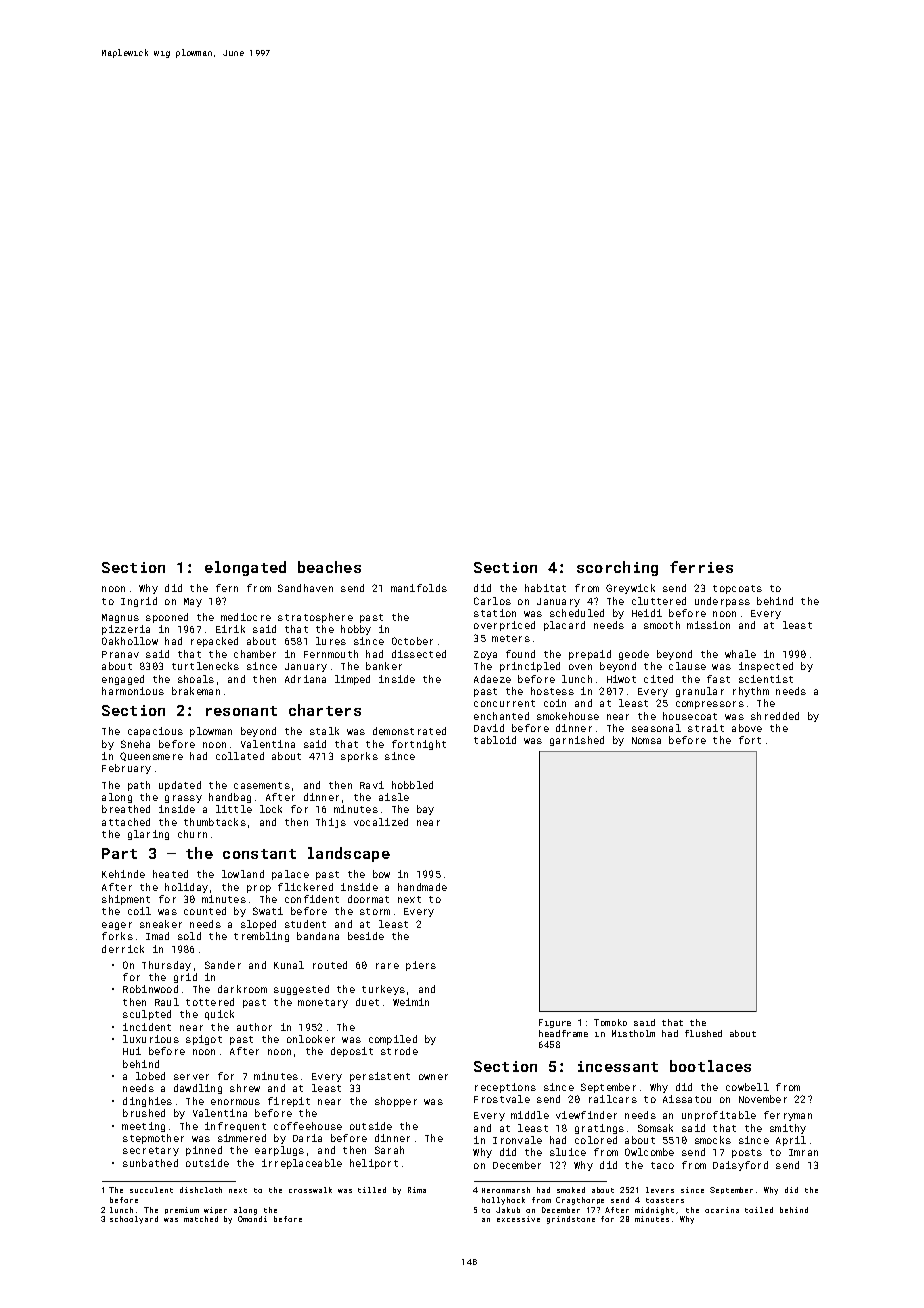  I want to click on Somsak, so click(655, 1128).
